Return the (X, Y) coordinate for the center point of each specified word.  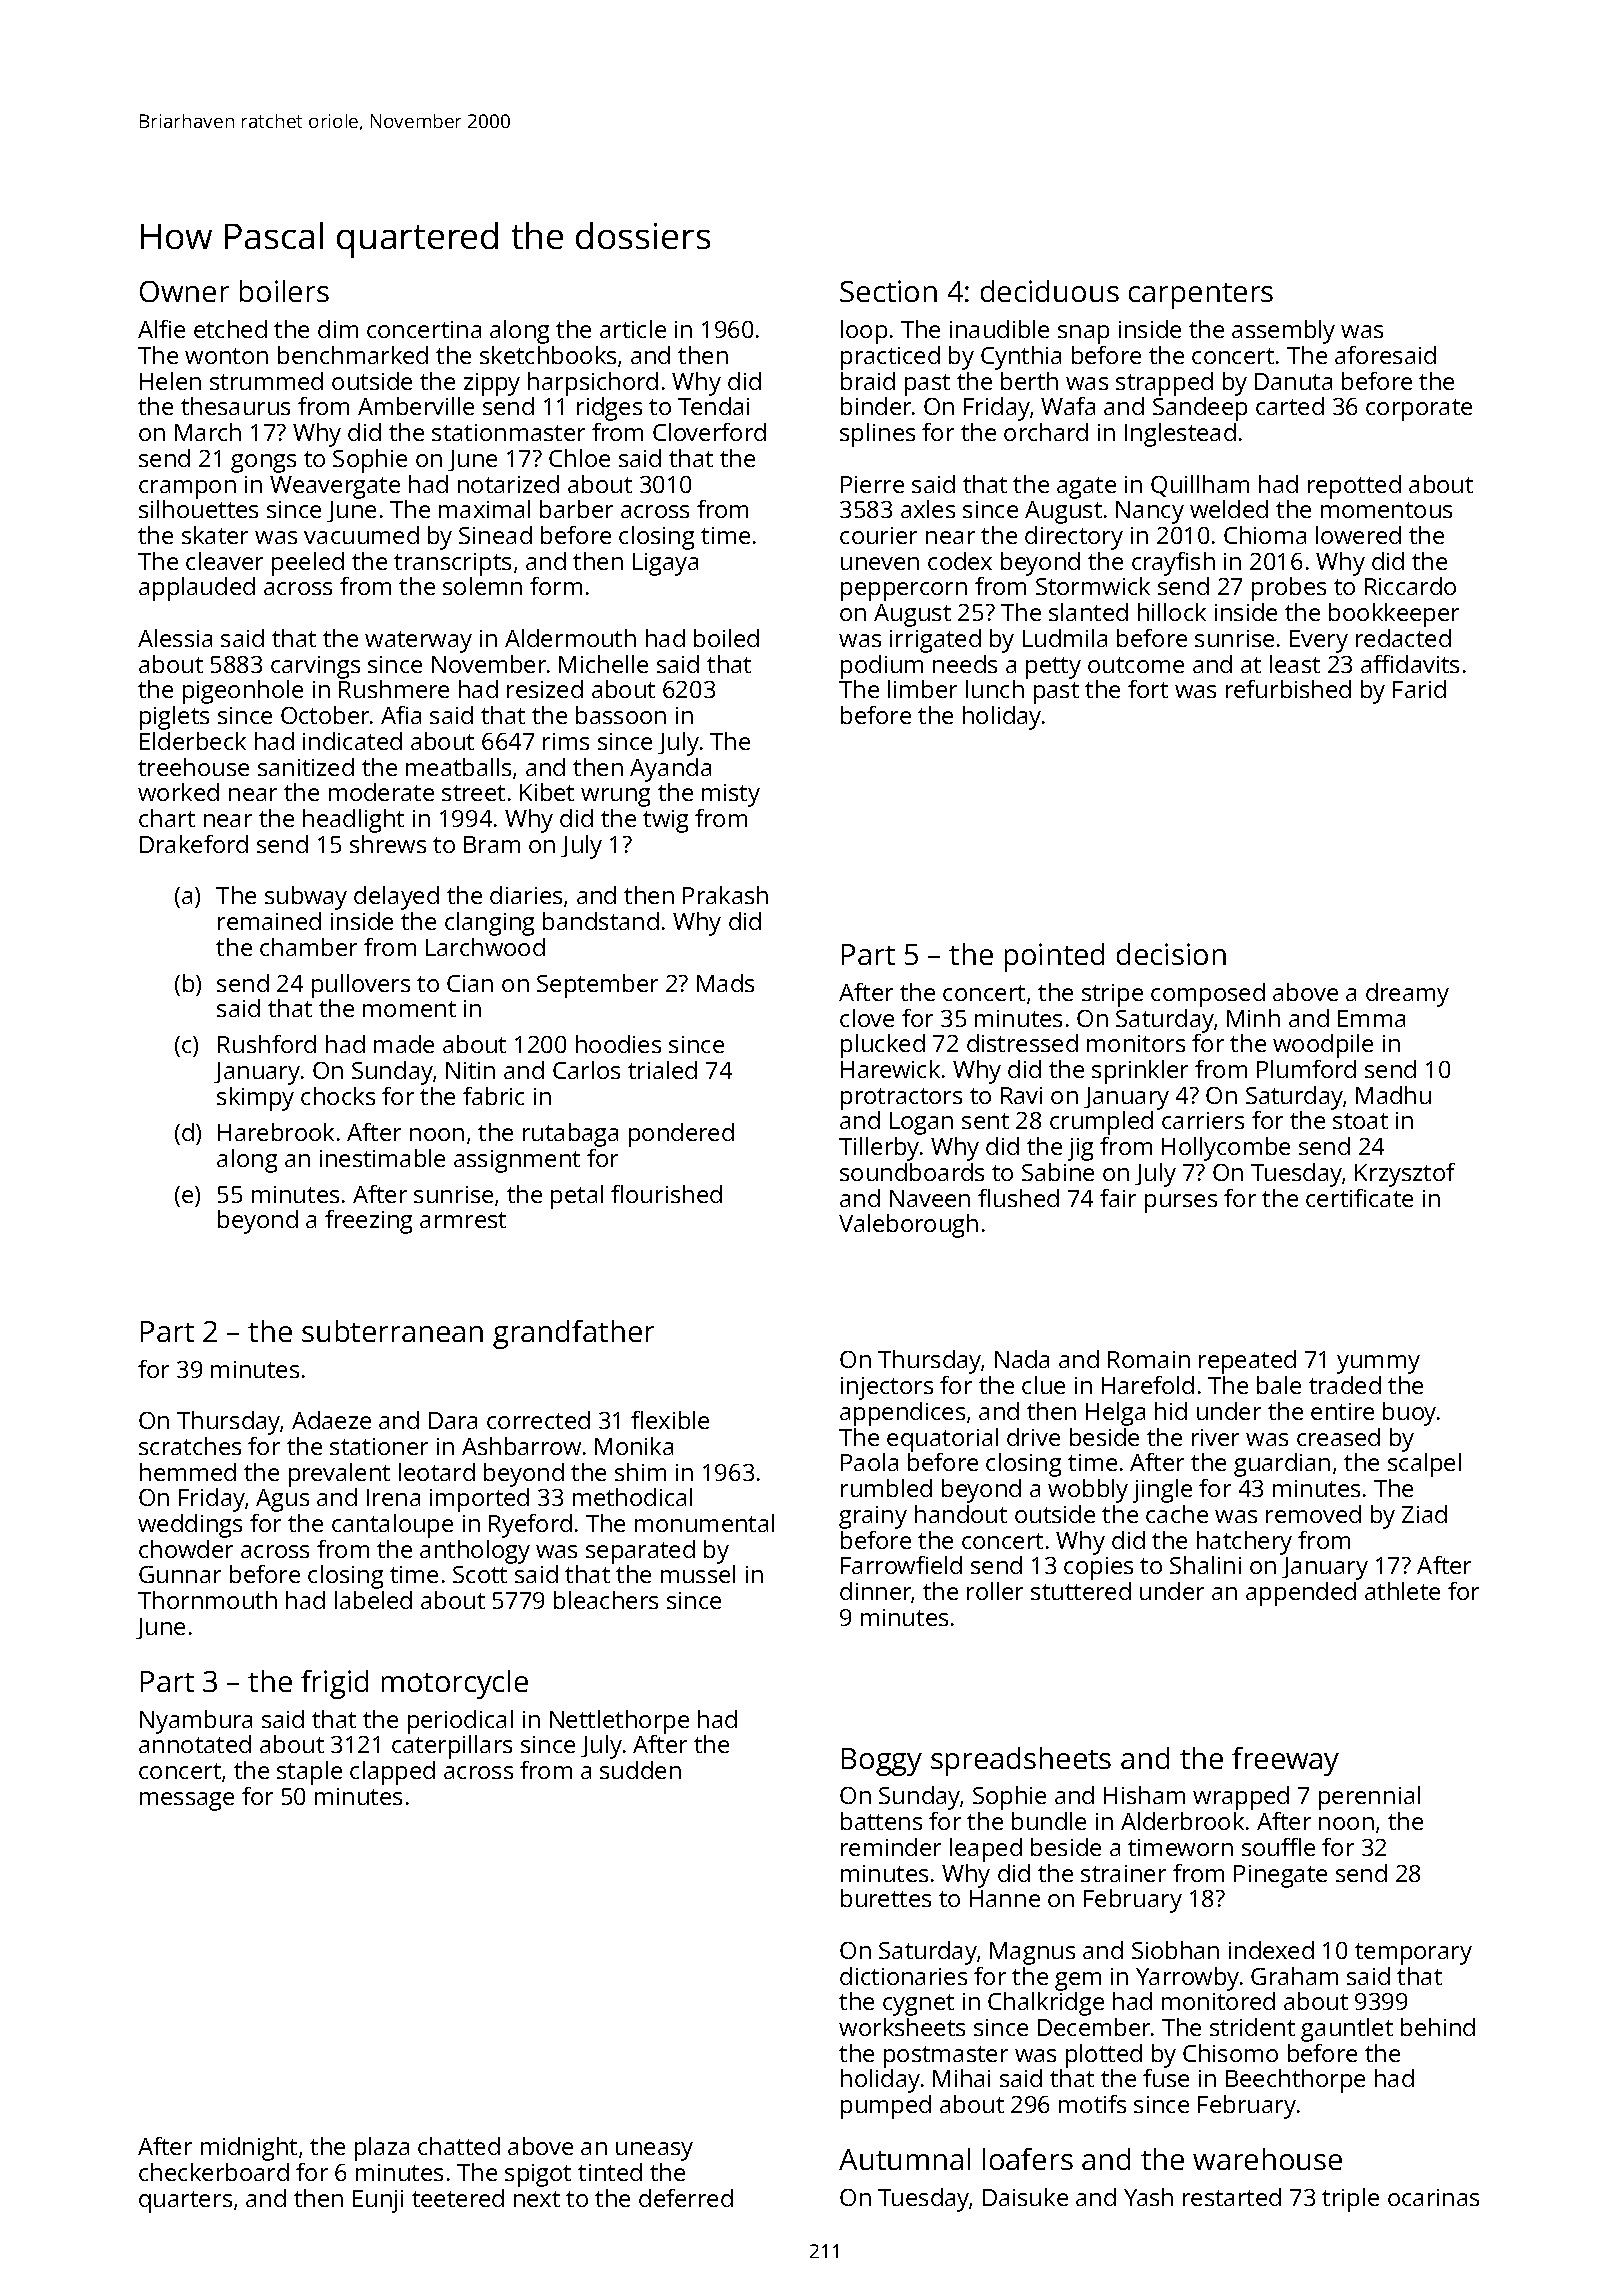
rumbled (886, 1488)
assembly (1283, 332)
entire (1342, 1411)
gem (1078, 1981)
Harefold (1148, 1385)
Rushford (267, 1044)
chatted (459, 2146)
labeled (373, 1600)
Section (888, 291)
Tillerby (879, 1149)
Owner (184, 291)
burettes (886, 1898)
